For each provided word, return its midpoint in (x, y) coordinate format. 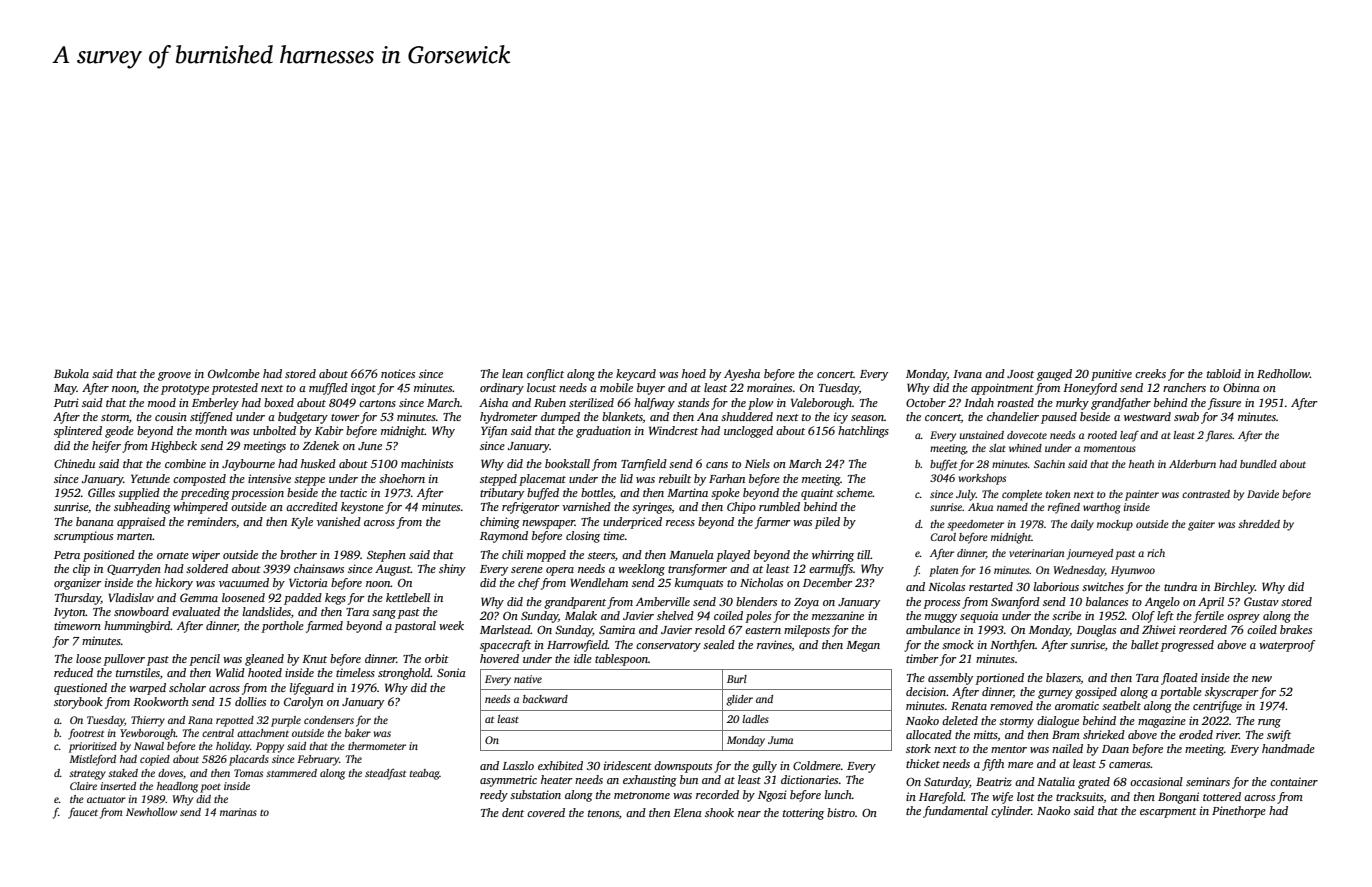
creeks (1150, 373)
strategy (87, 775)
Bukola (71, 373)
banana (95, 521)
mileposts (807, 631)
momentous (1110, 448)
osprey (1243, 618)
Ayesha (742, 375)
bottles (597, 492)
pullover (124, 660)
